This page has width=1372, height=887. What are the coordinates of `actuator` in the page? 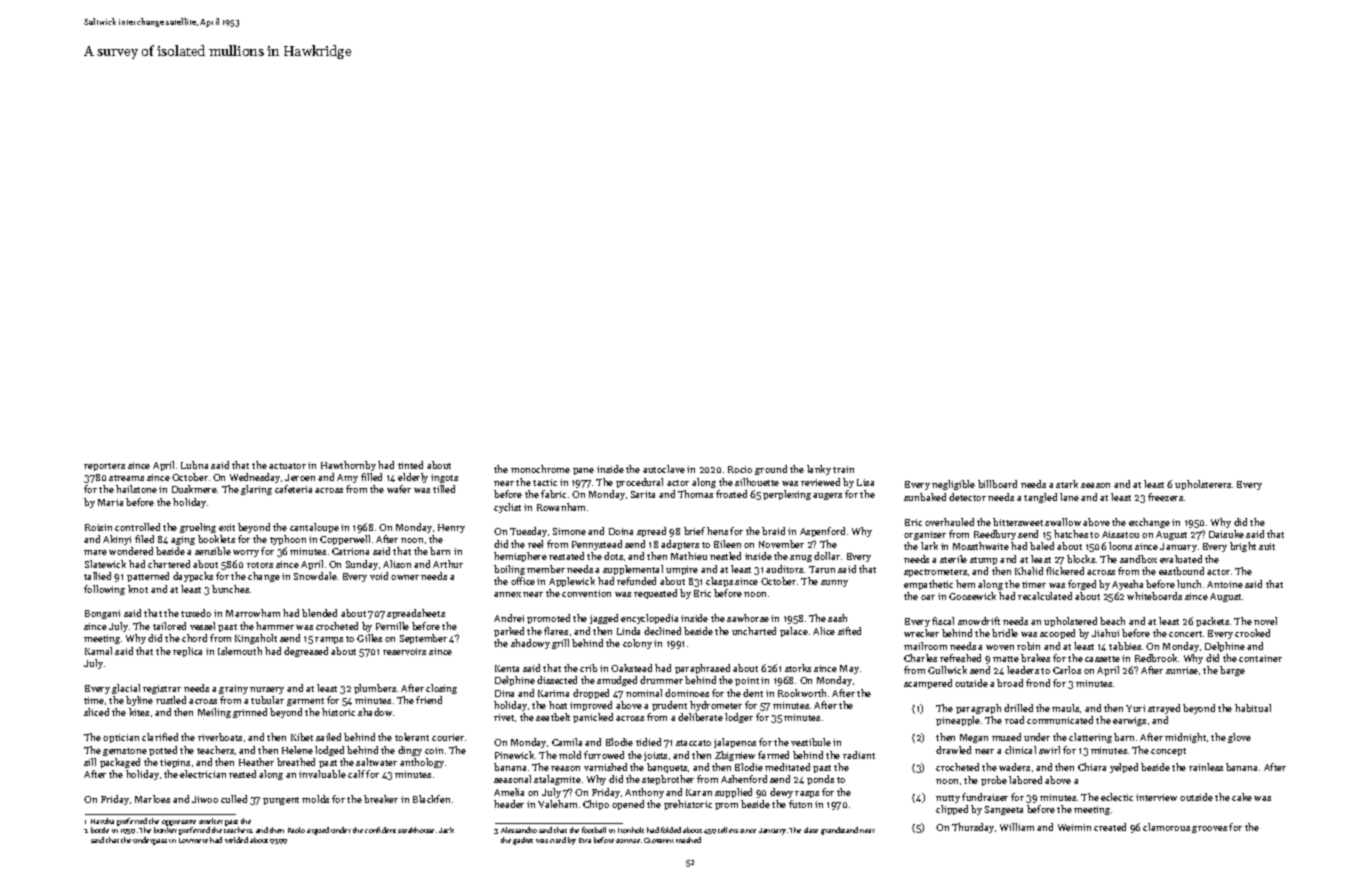 It's located at (287, 466).
